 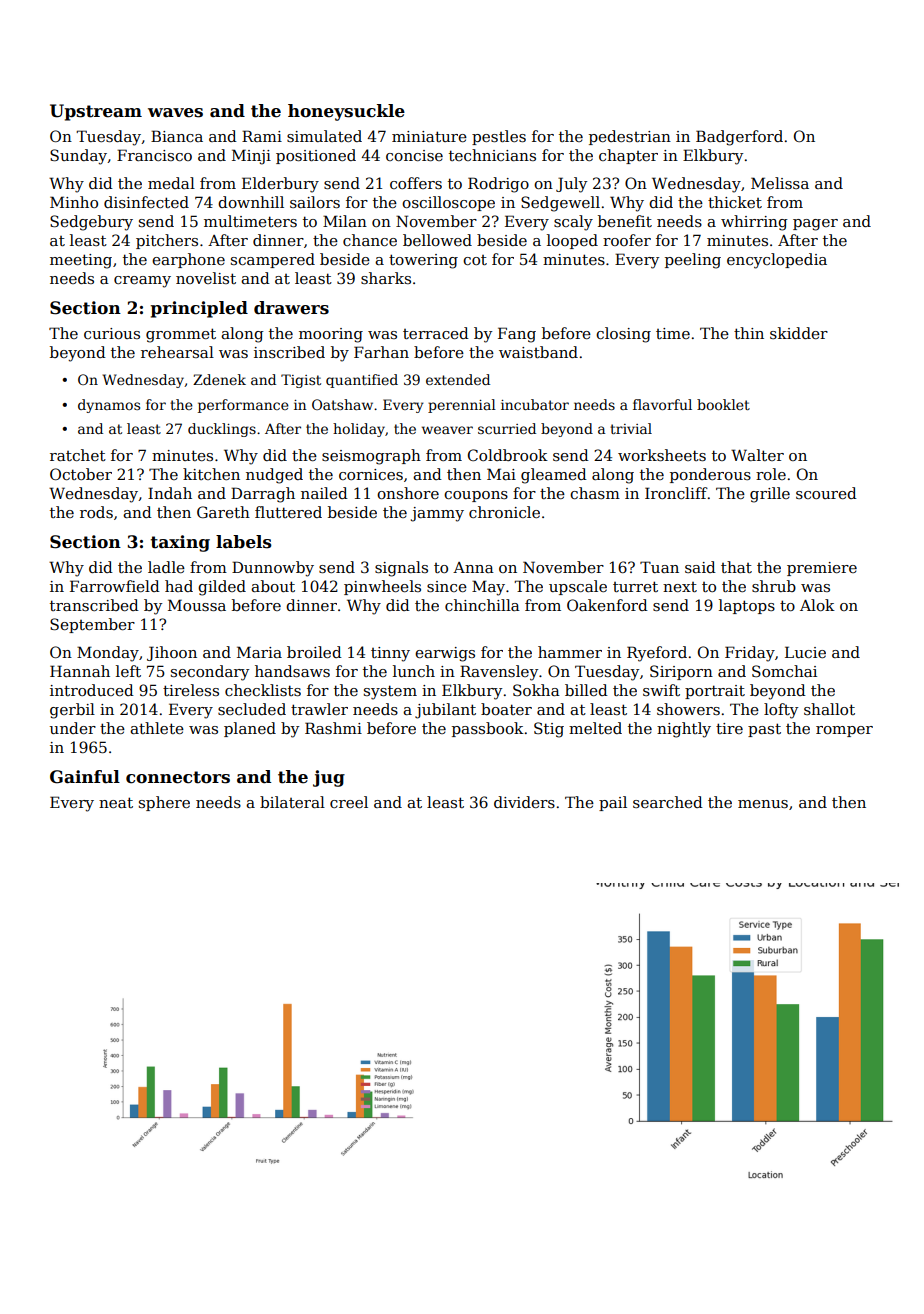 What do you see at coordinates (401, 569) in the page?
I see `signals` at bounding box center [401, 569].
